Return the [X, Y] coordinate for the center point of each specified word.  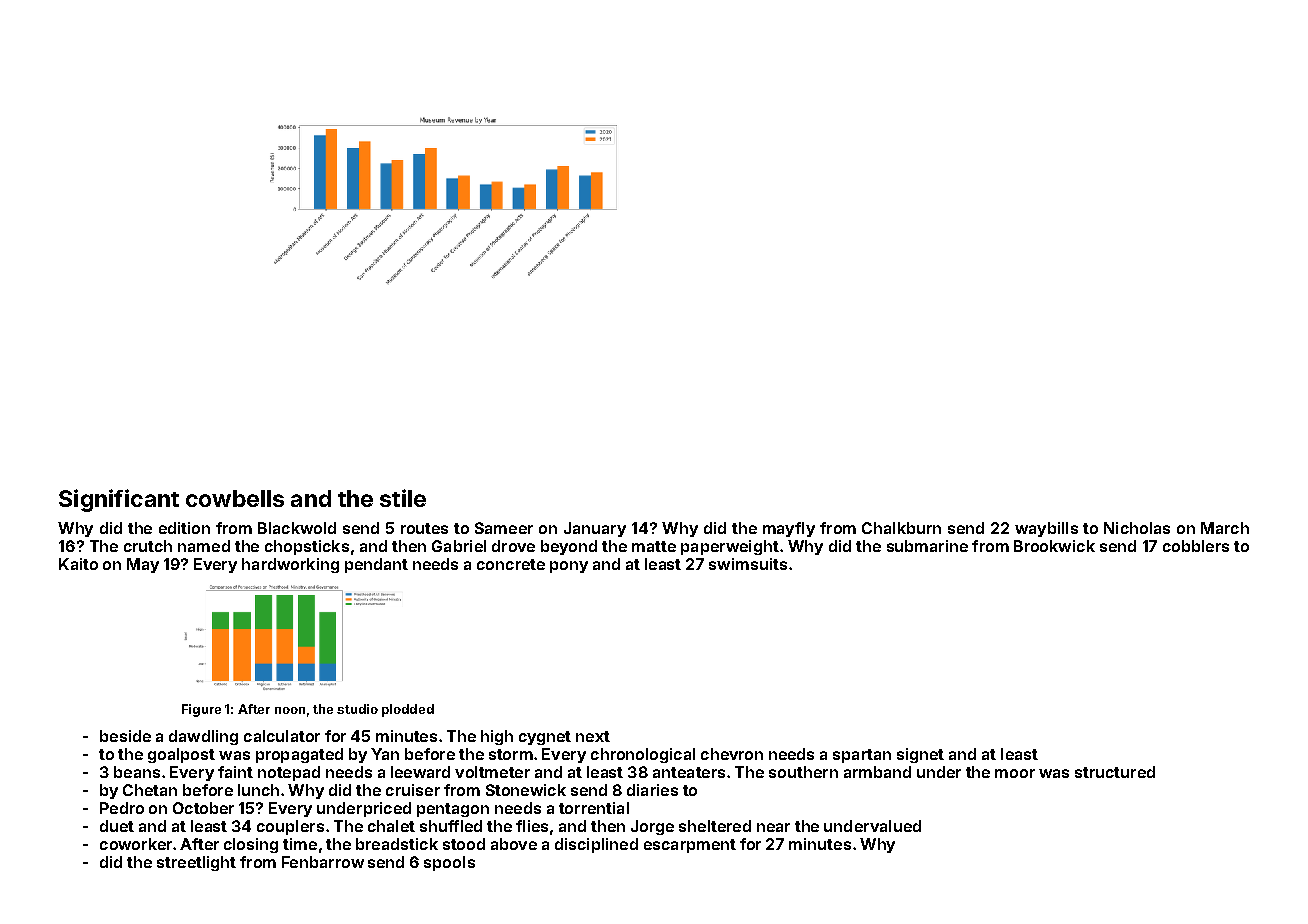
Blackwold [297, 528]
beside [125, 736]
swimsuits [748, 564]
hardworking [290, 565]
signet [920, 755]
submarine [927, 546]
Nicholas [1137, 528]
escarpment [690, 846]
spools [449, 863]
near [773, 827]
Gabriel [459, 546]
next [593, 736]
